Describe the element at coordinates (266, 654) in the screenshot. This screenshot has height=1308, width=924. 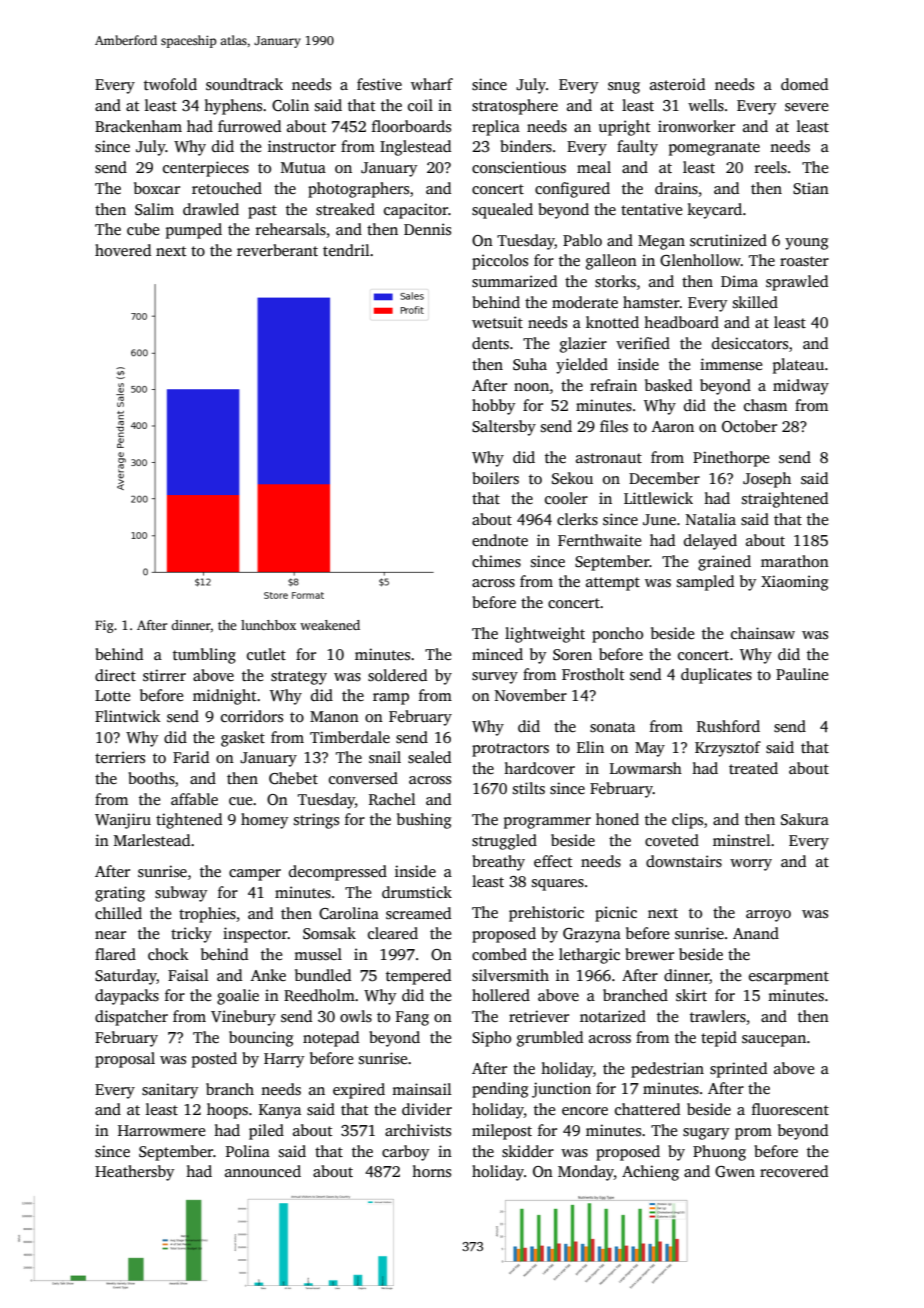
I see `cutlet` at that location.
